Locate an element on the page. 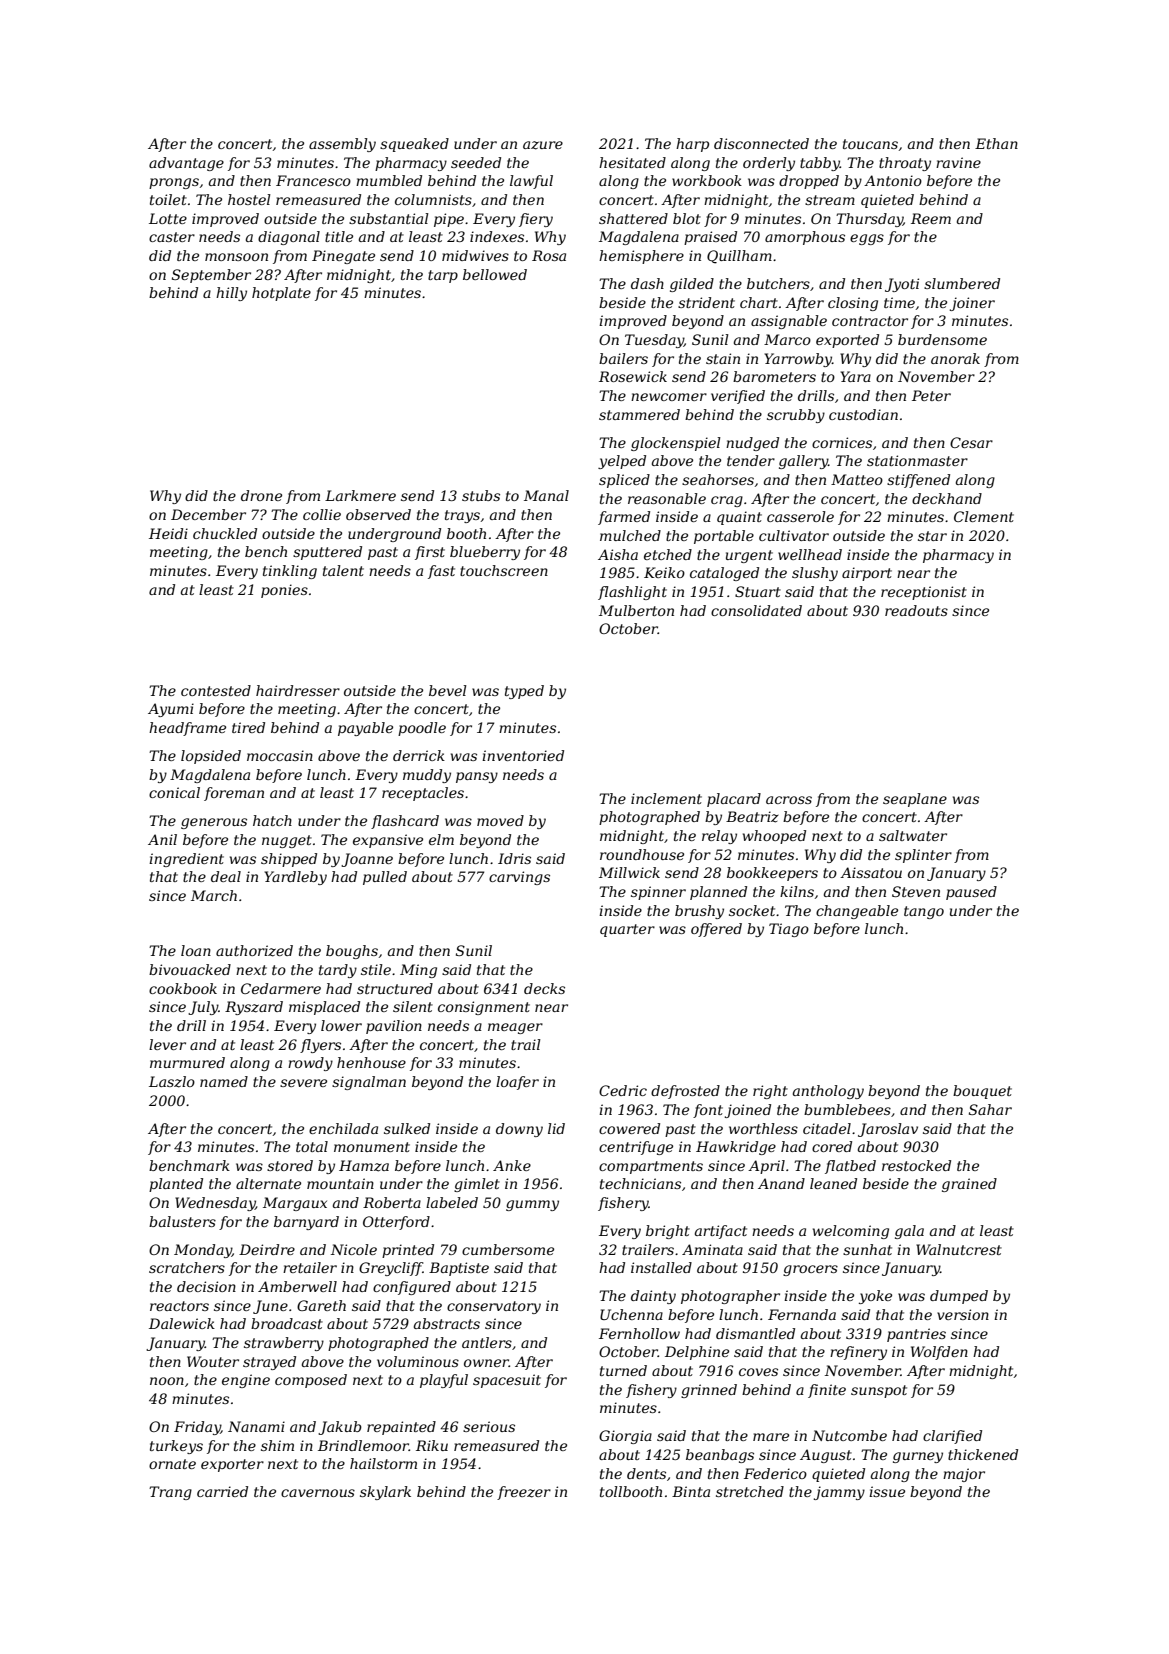 The width and height of the document is (1169, 1654). loan is located at coordinates (196, 950).
